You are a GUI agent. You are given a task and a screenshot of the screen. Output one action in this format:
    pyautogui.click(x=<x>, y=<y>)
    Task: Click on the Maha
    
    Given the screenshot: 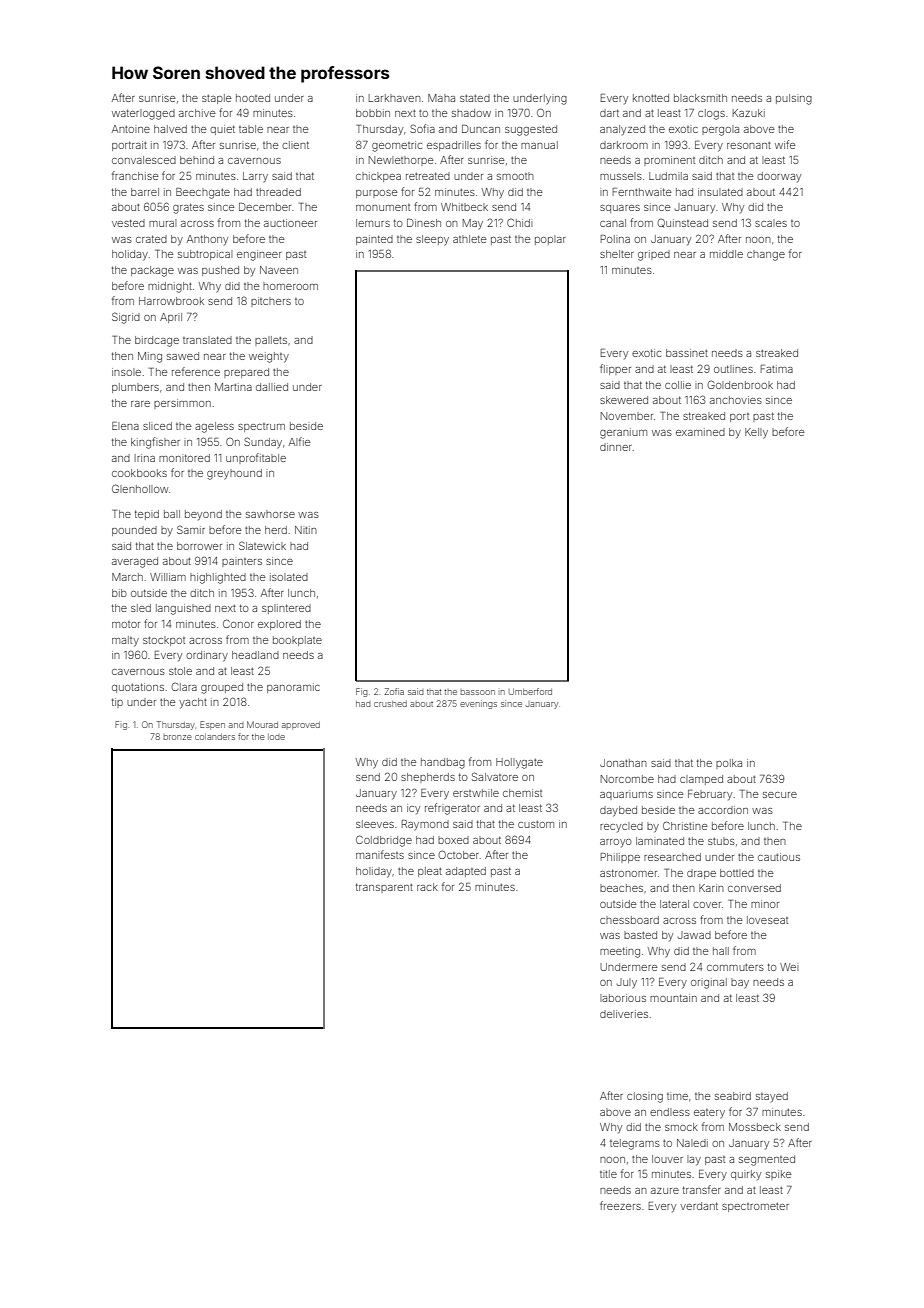 What is the action you would take?
    pyautogui.click(x=441, y=98)
